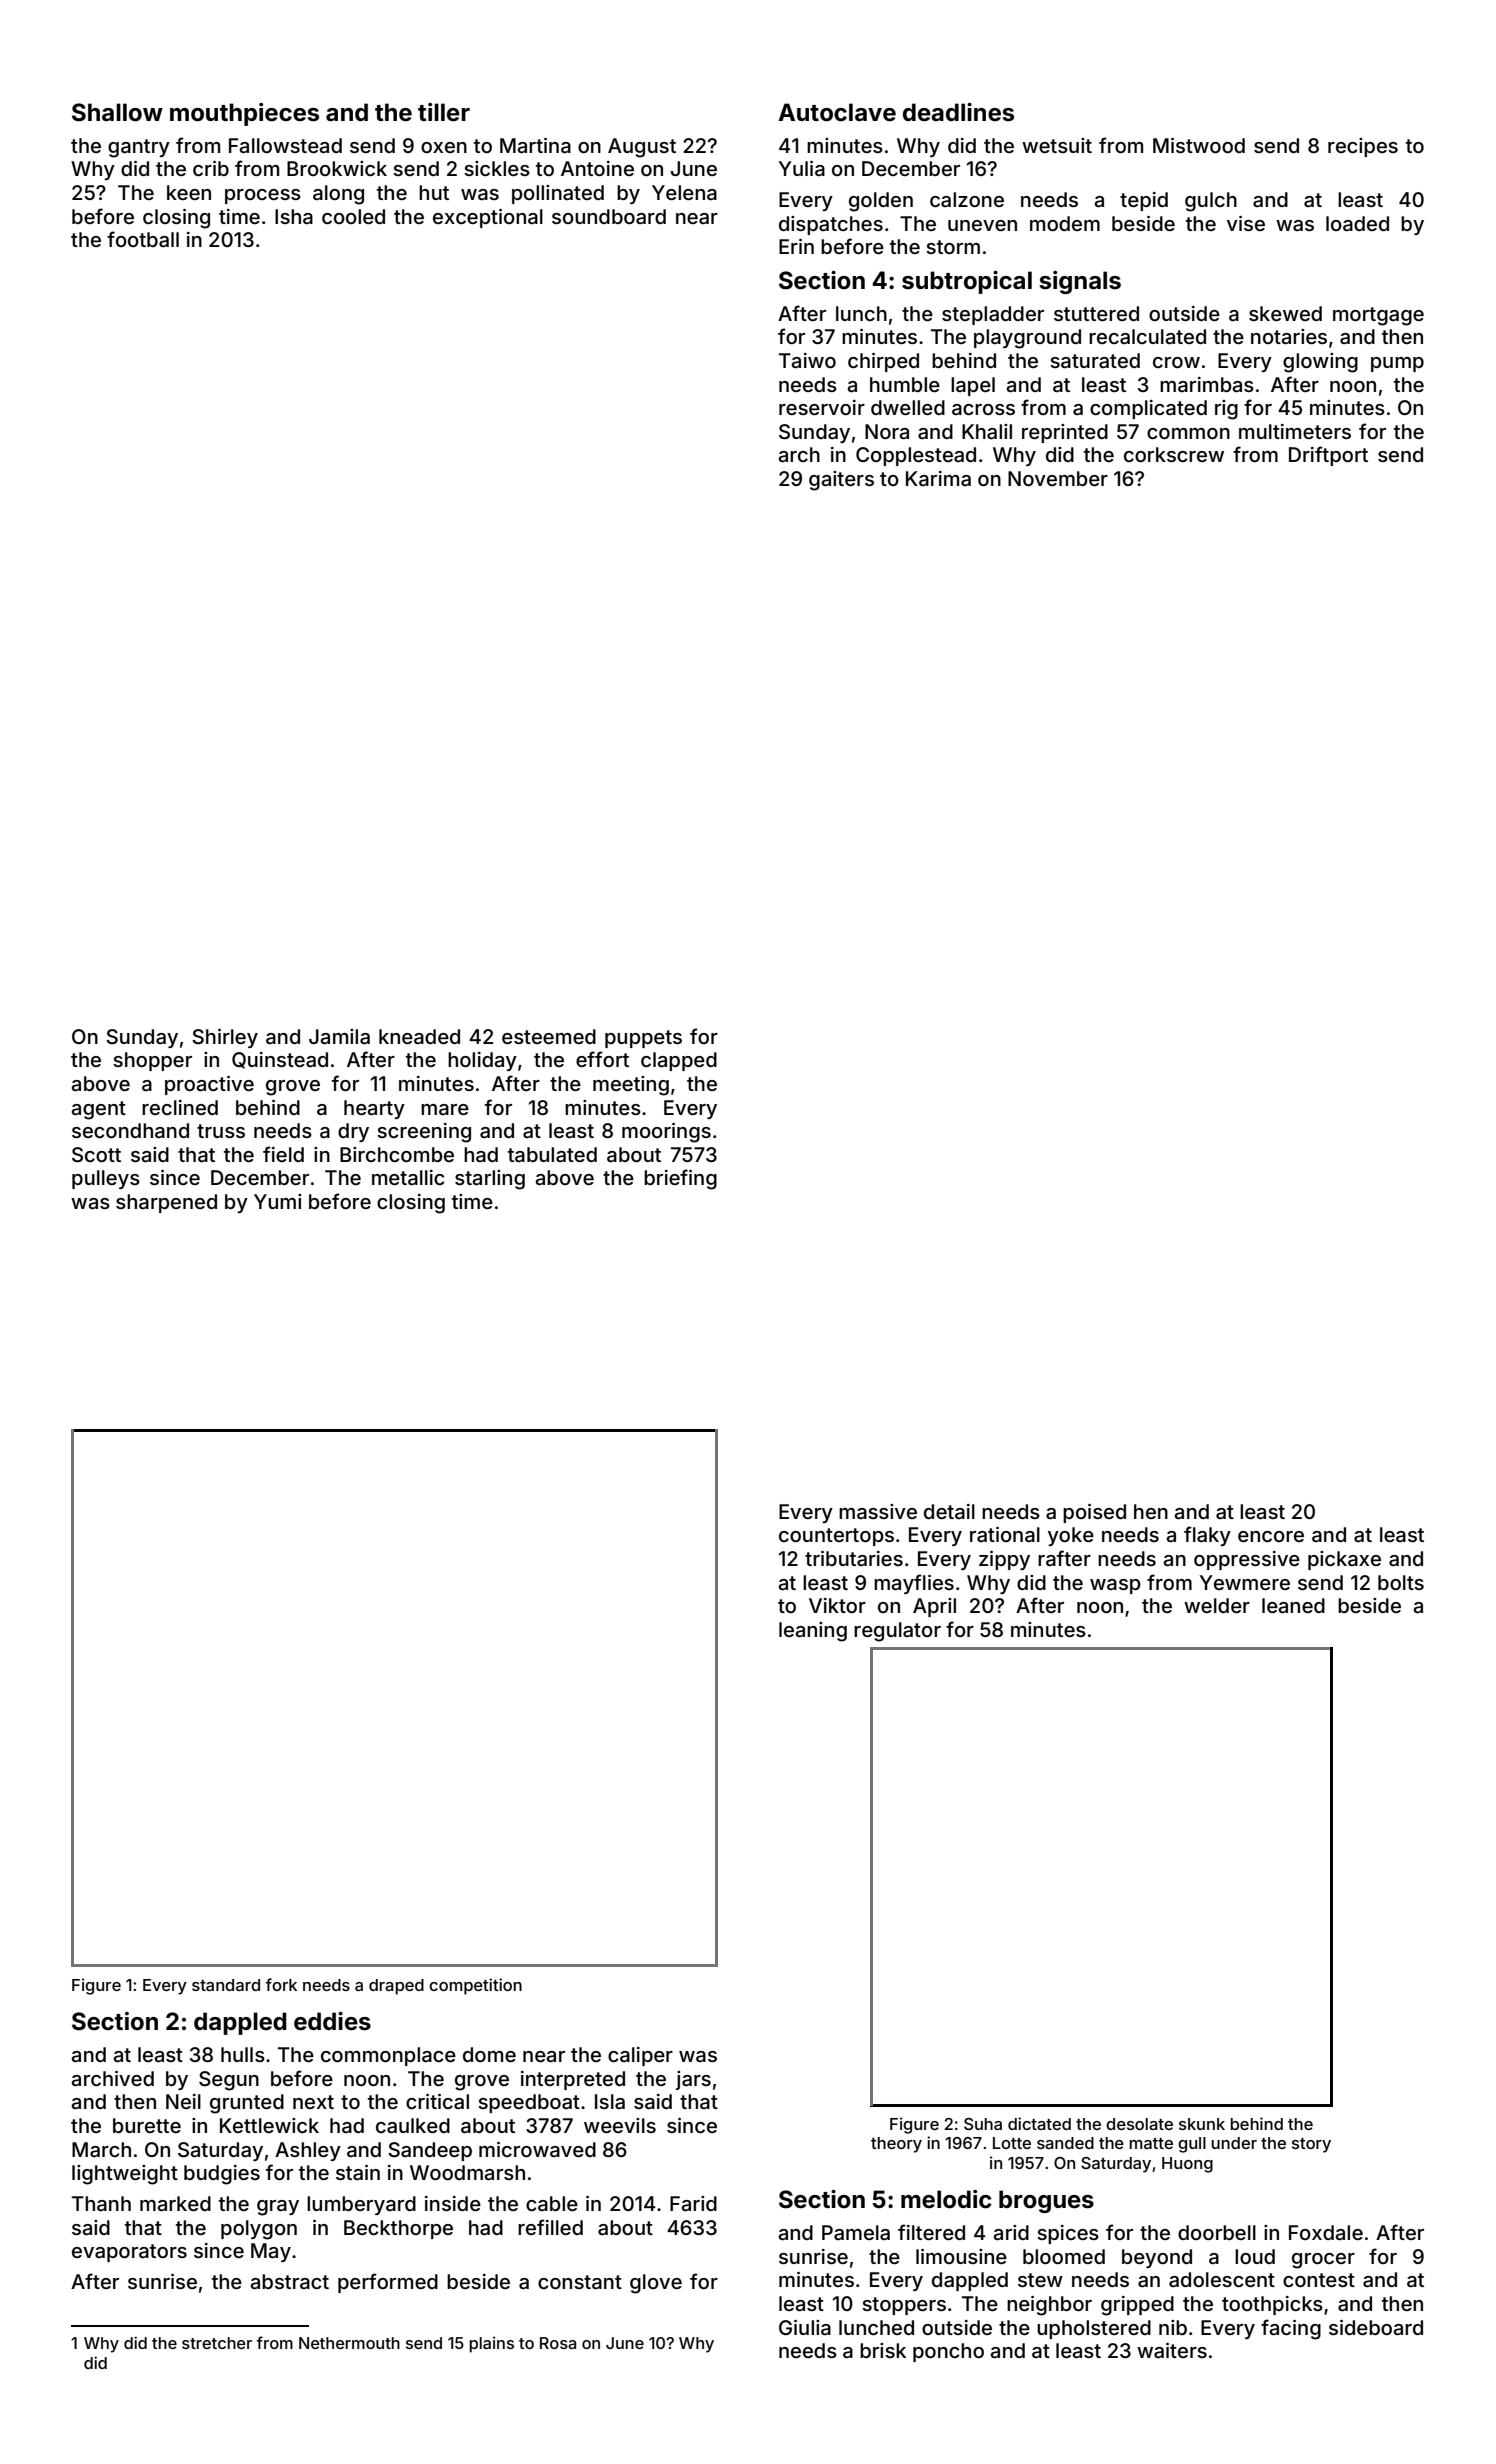  I want to click on desolate, so click(1139, 2124).
